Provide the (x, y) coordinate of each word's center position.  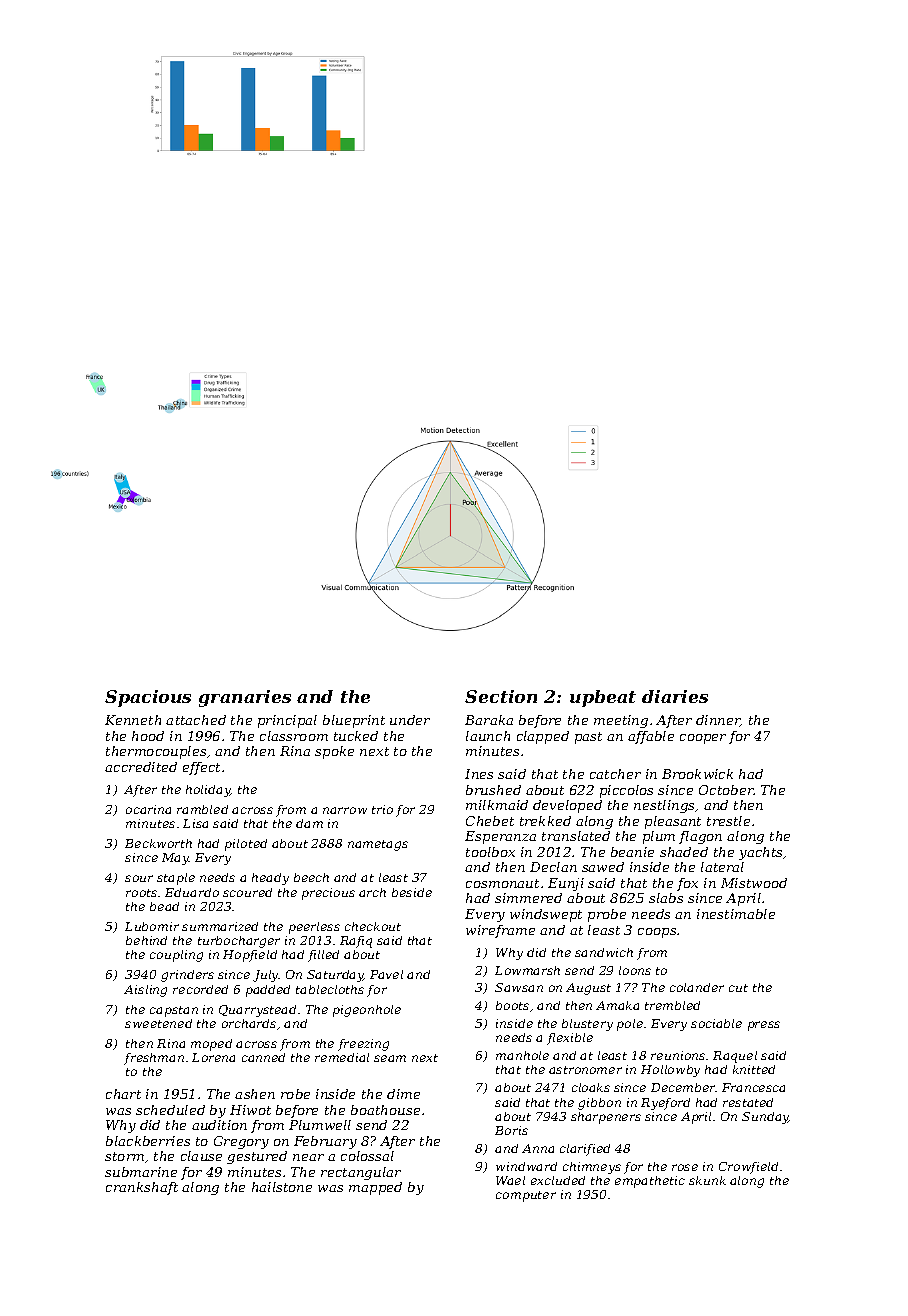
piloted (246, 845)
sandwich (604, 952)
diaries (675, 696)
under (410, 720)
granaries (245, 698)
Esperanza (500, 837)
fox (687, 884)
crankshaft (142, 1188)
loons (635, 970)
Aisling (145, 991)
